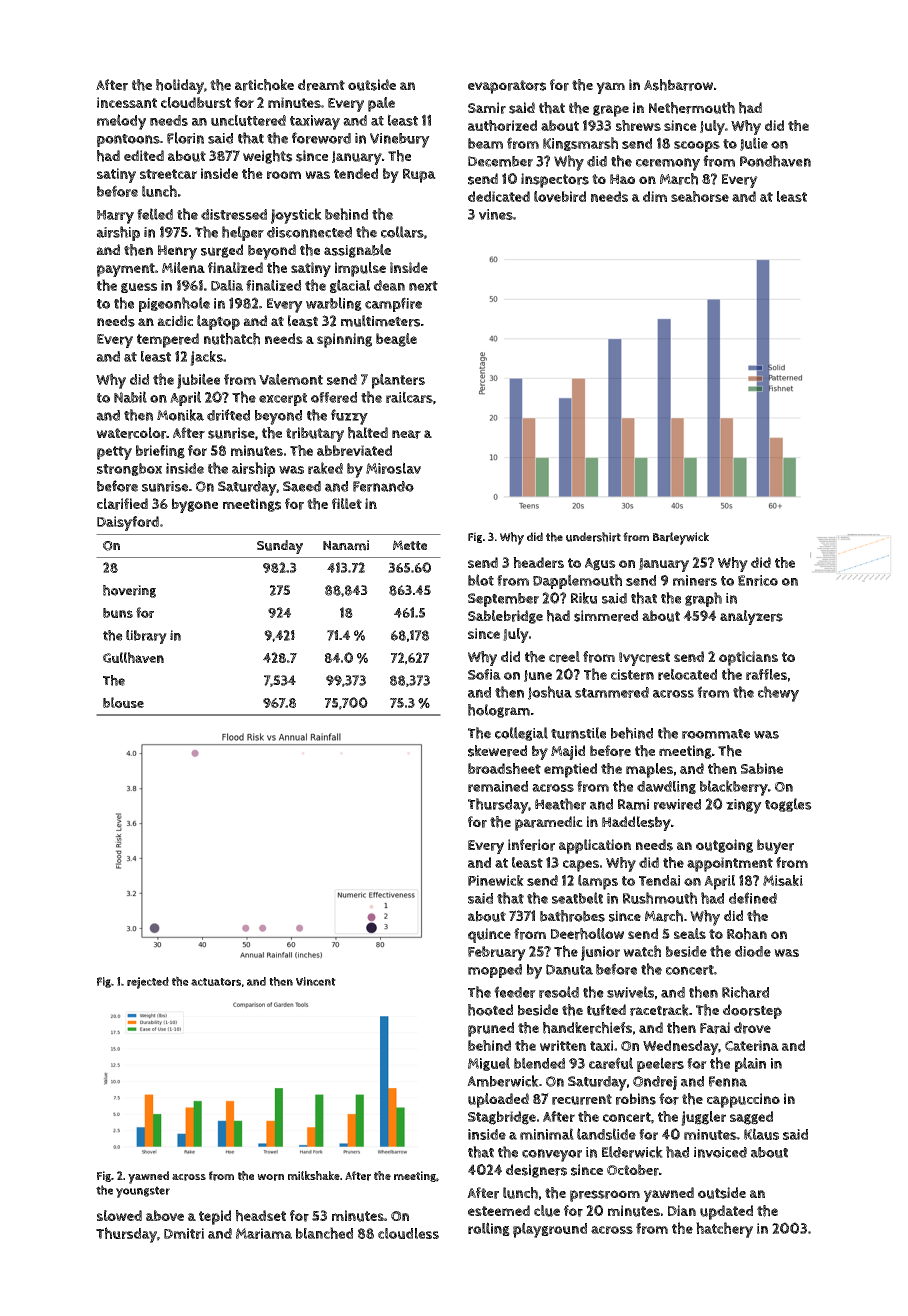 This page has height=1316, width=908. What do you see at coordinates (139, 288) in the page?
I see `guess` at bounding box center [139, 288].
